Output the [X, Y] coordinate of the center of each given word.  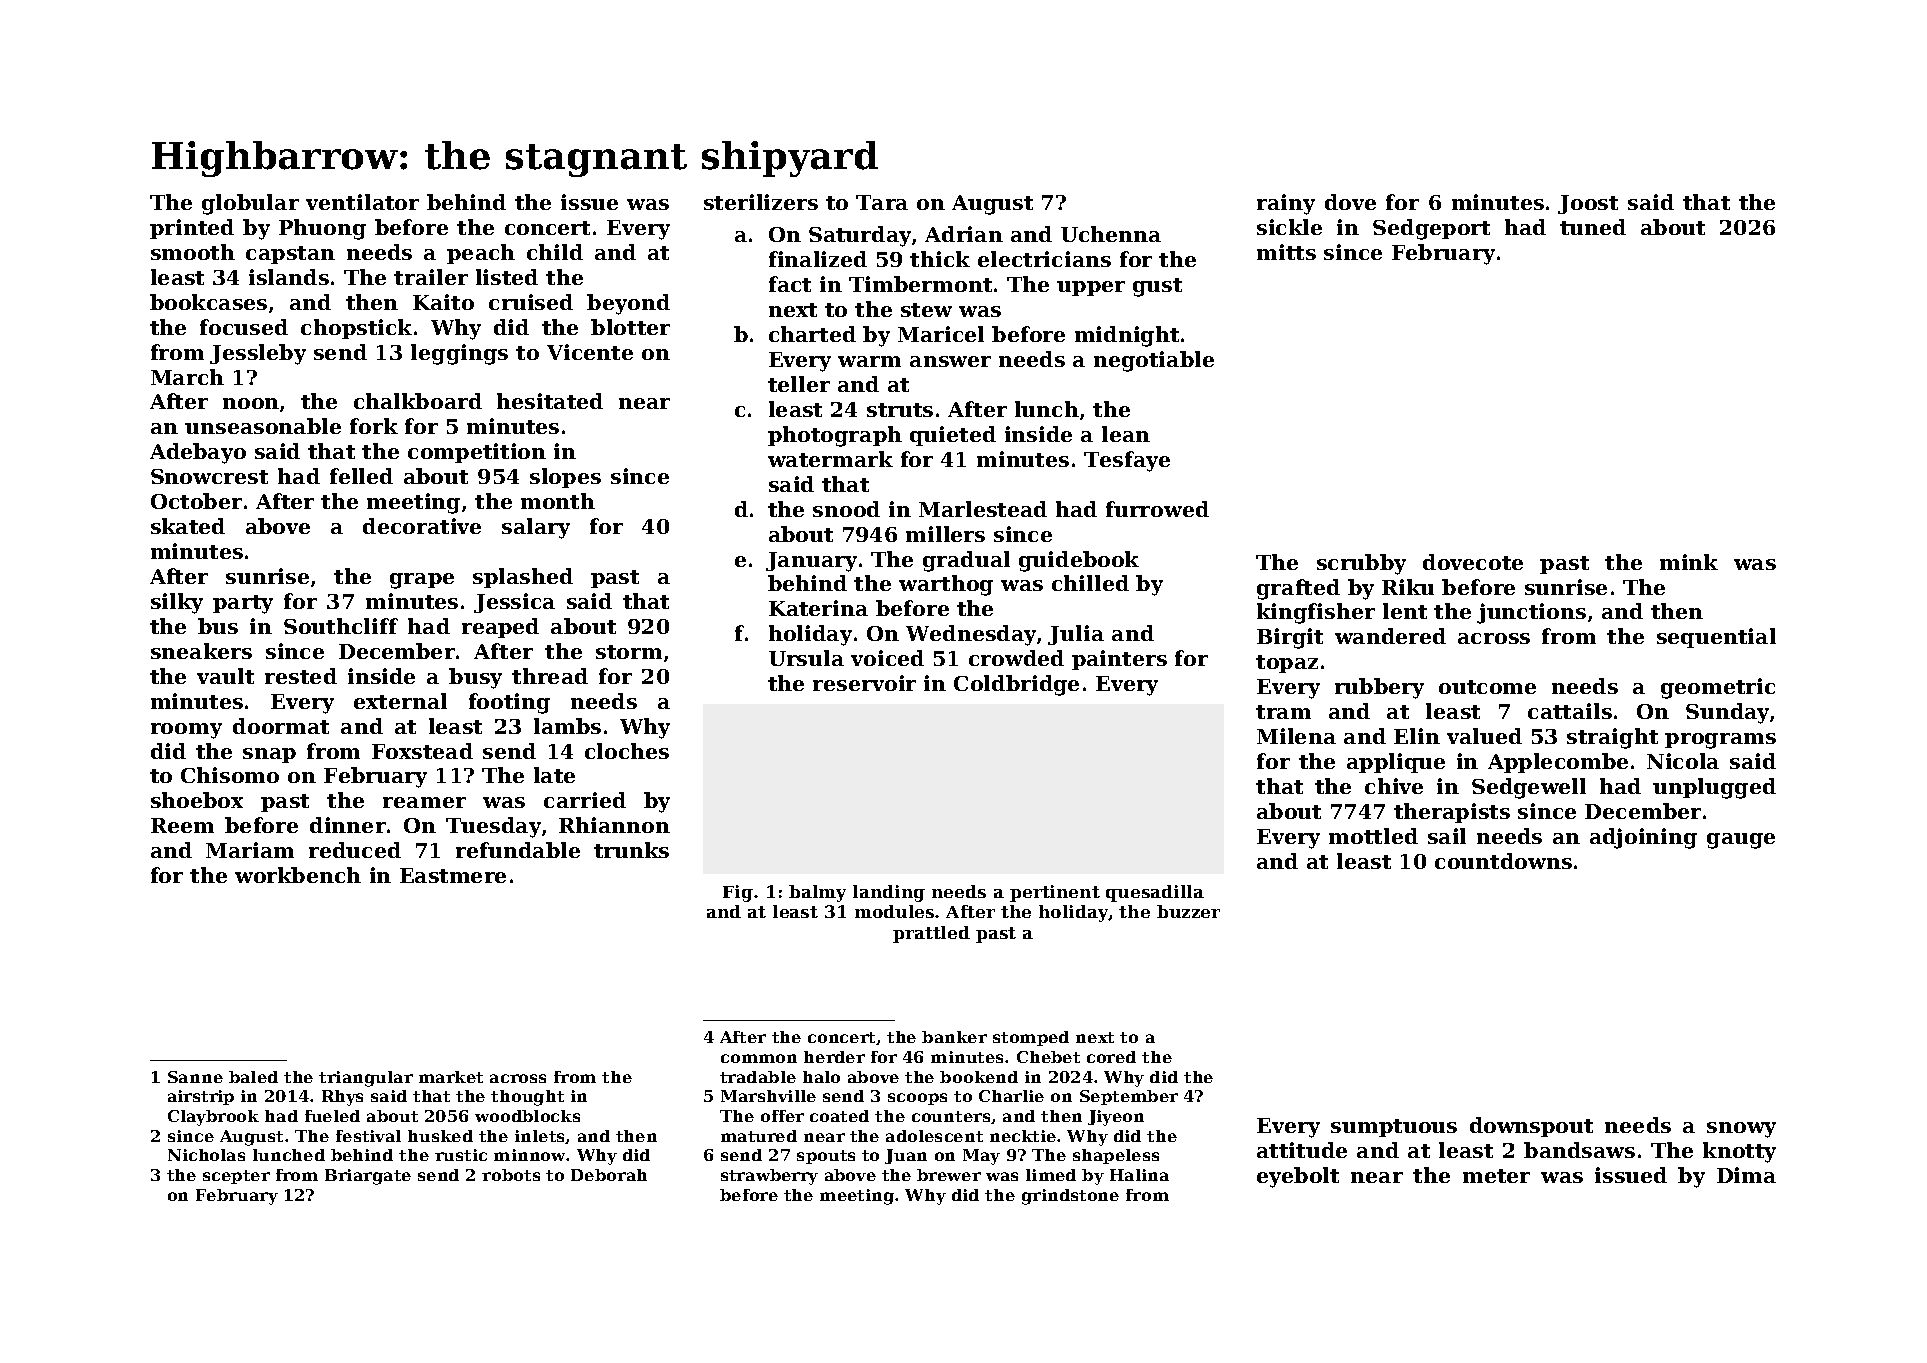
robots [511, 1175]
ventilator [362, 202]
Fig [738, 893]
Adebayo [198, 453]
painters [1119, 660]
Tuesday [493, 827]
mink [1689, 562]
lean [1126, 434]
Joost [1588, 204]
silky [177, 603]
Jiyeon [1116, 1118]
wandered [1390, 636]
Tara [882, 202]
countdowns [1503, 861]
